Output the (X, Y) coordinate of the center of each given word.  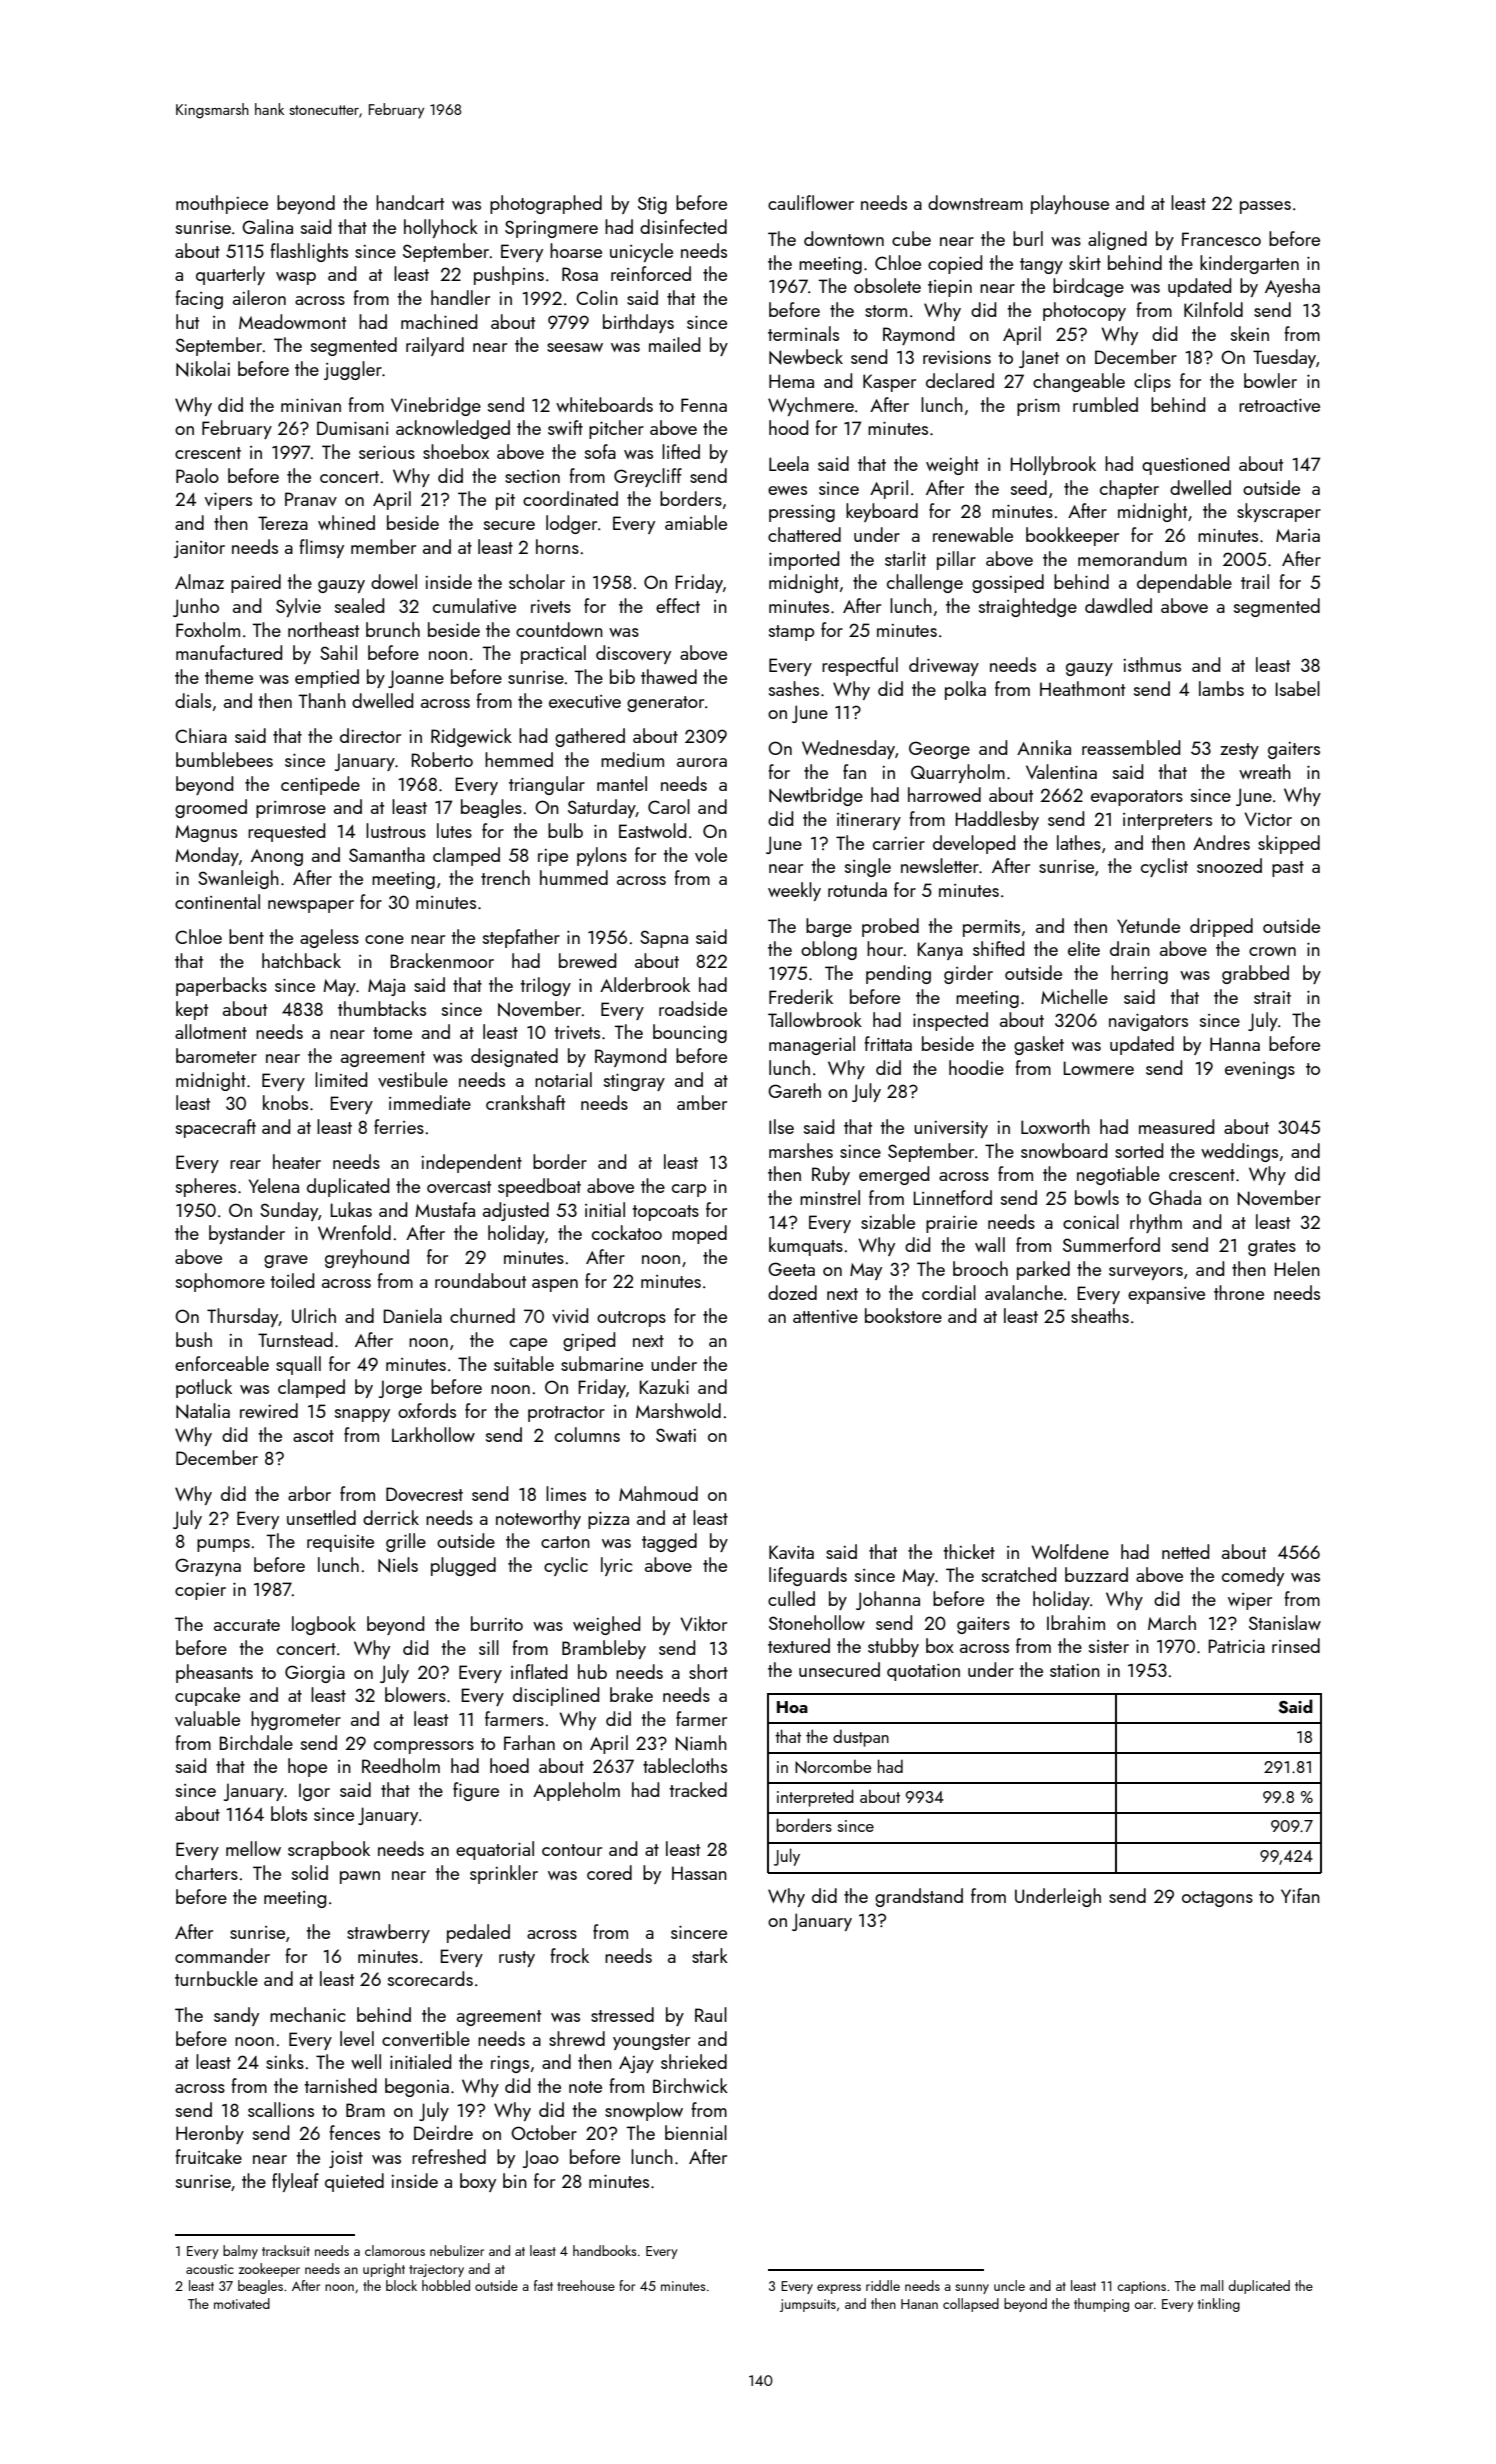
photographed (546, 204)
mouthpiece (222, 204)
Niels (398, 1565)
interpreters (1167, 821)
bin (515, 2180)
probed (890, 927)
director (370, 735)
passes (1265, 207)
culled (791, 1598)
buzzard (1096, 1574)
